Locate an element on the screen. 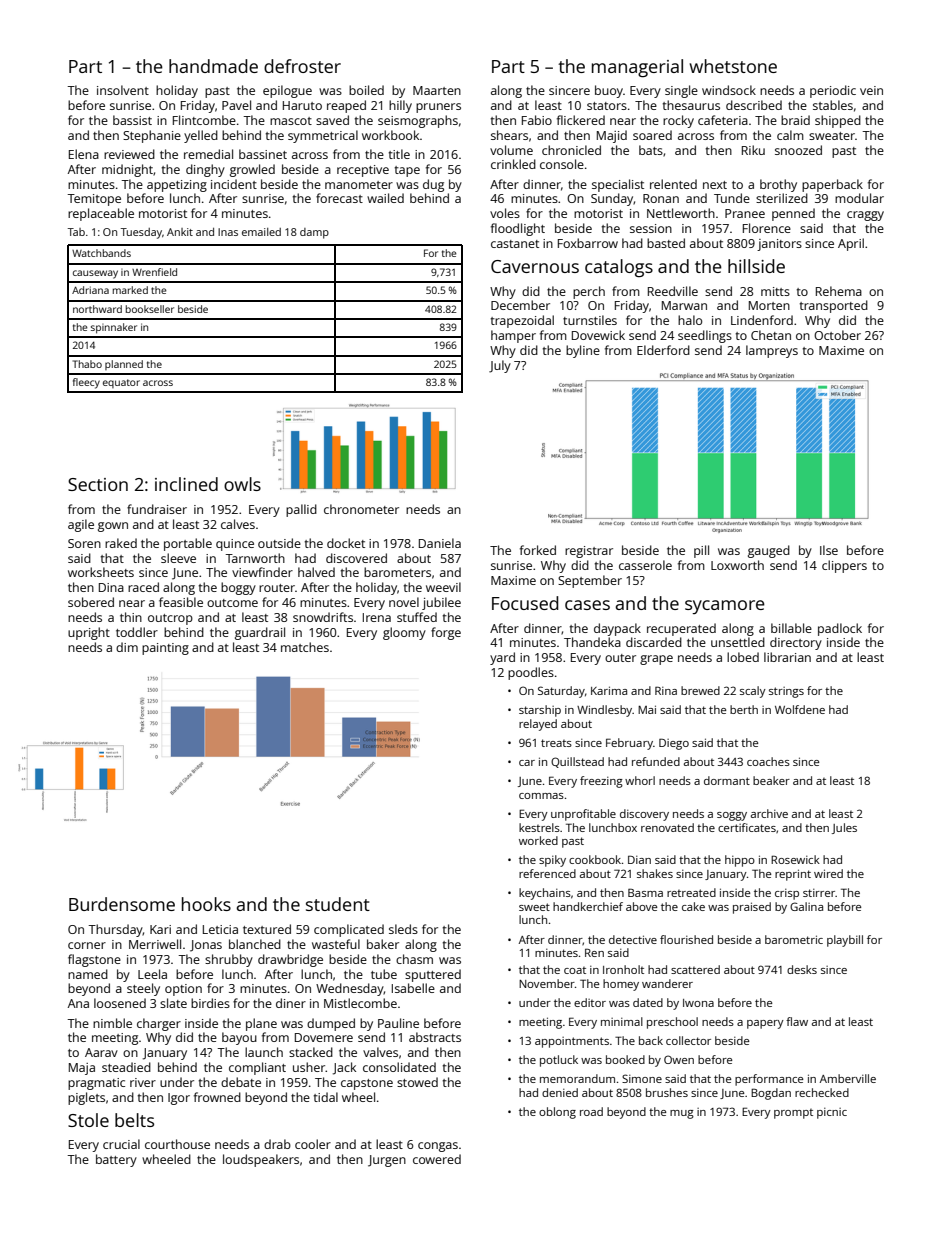  corner is located at coordinates (87, 945).
